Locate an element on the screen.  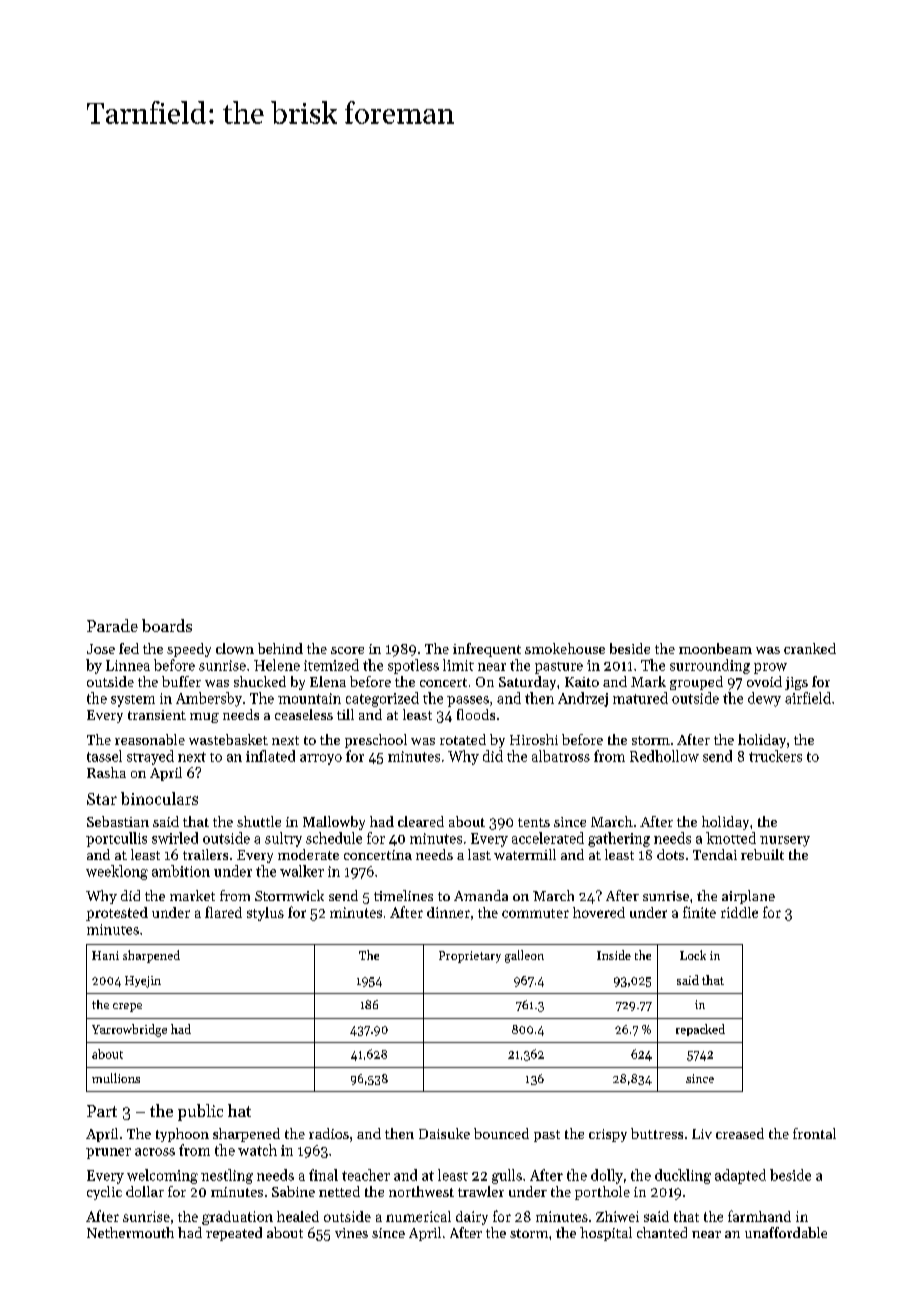
Parade is located at coordinates (112, 625).
